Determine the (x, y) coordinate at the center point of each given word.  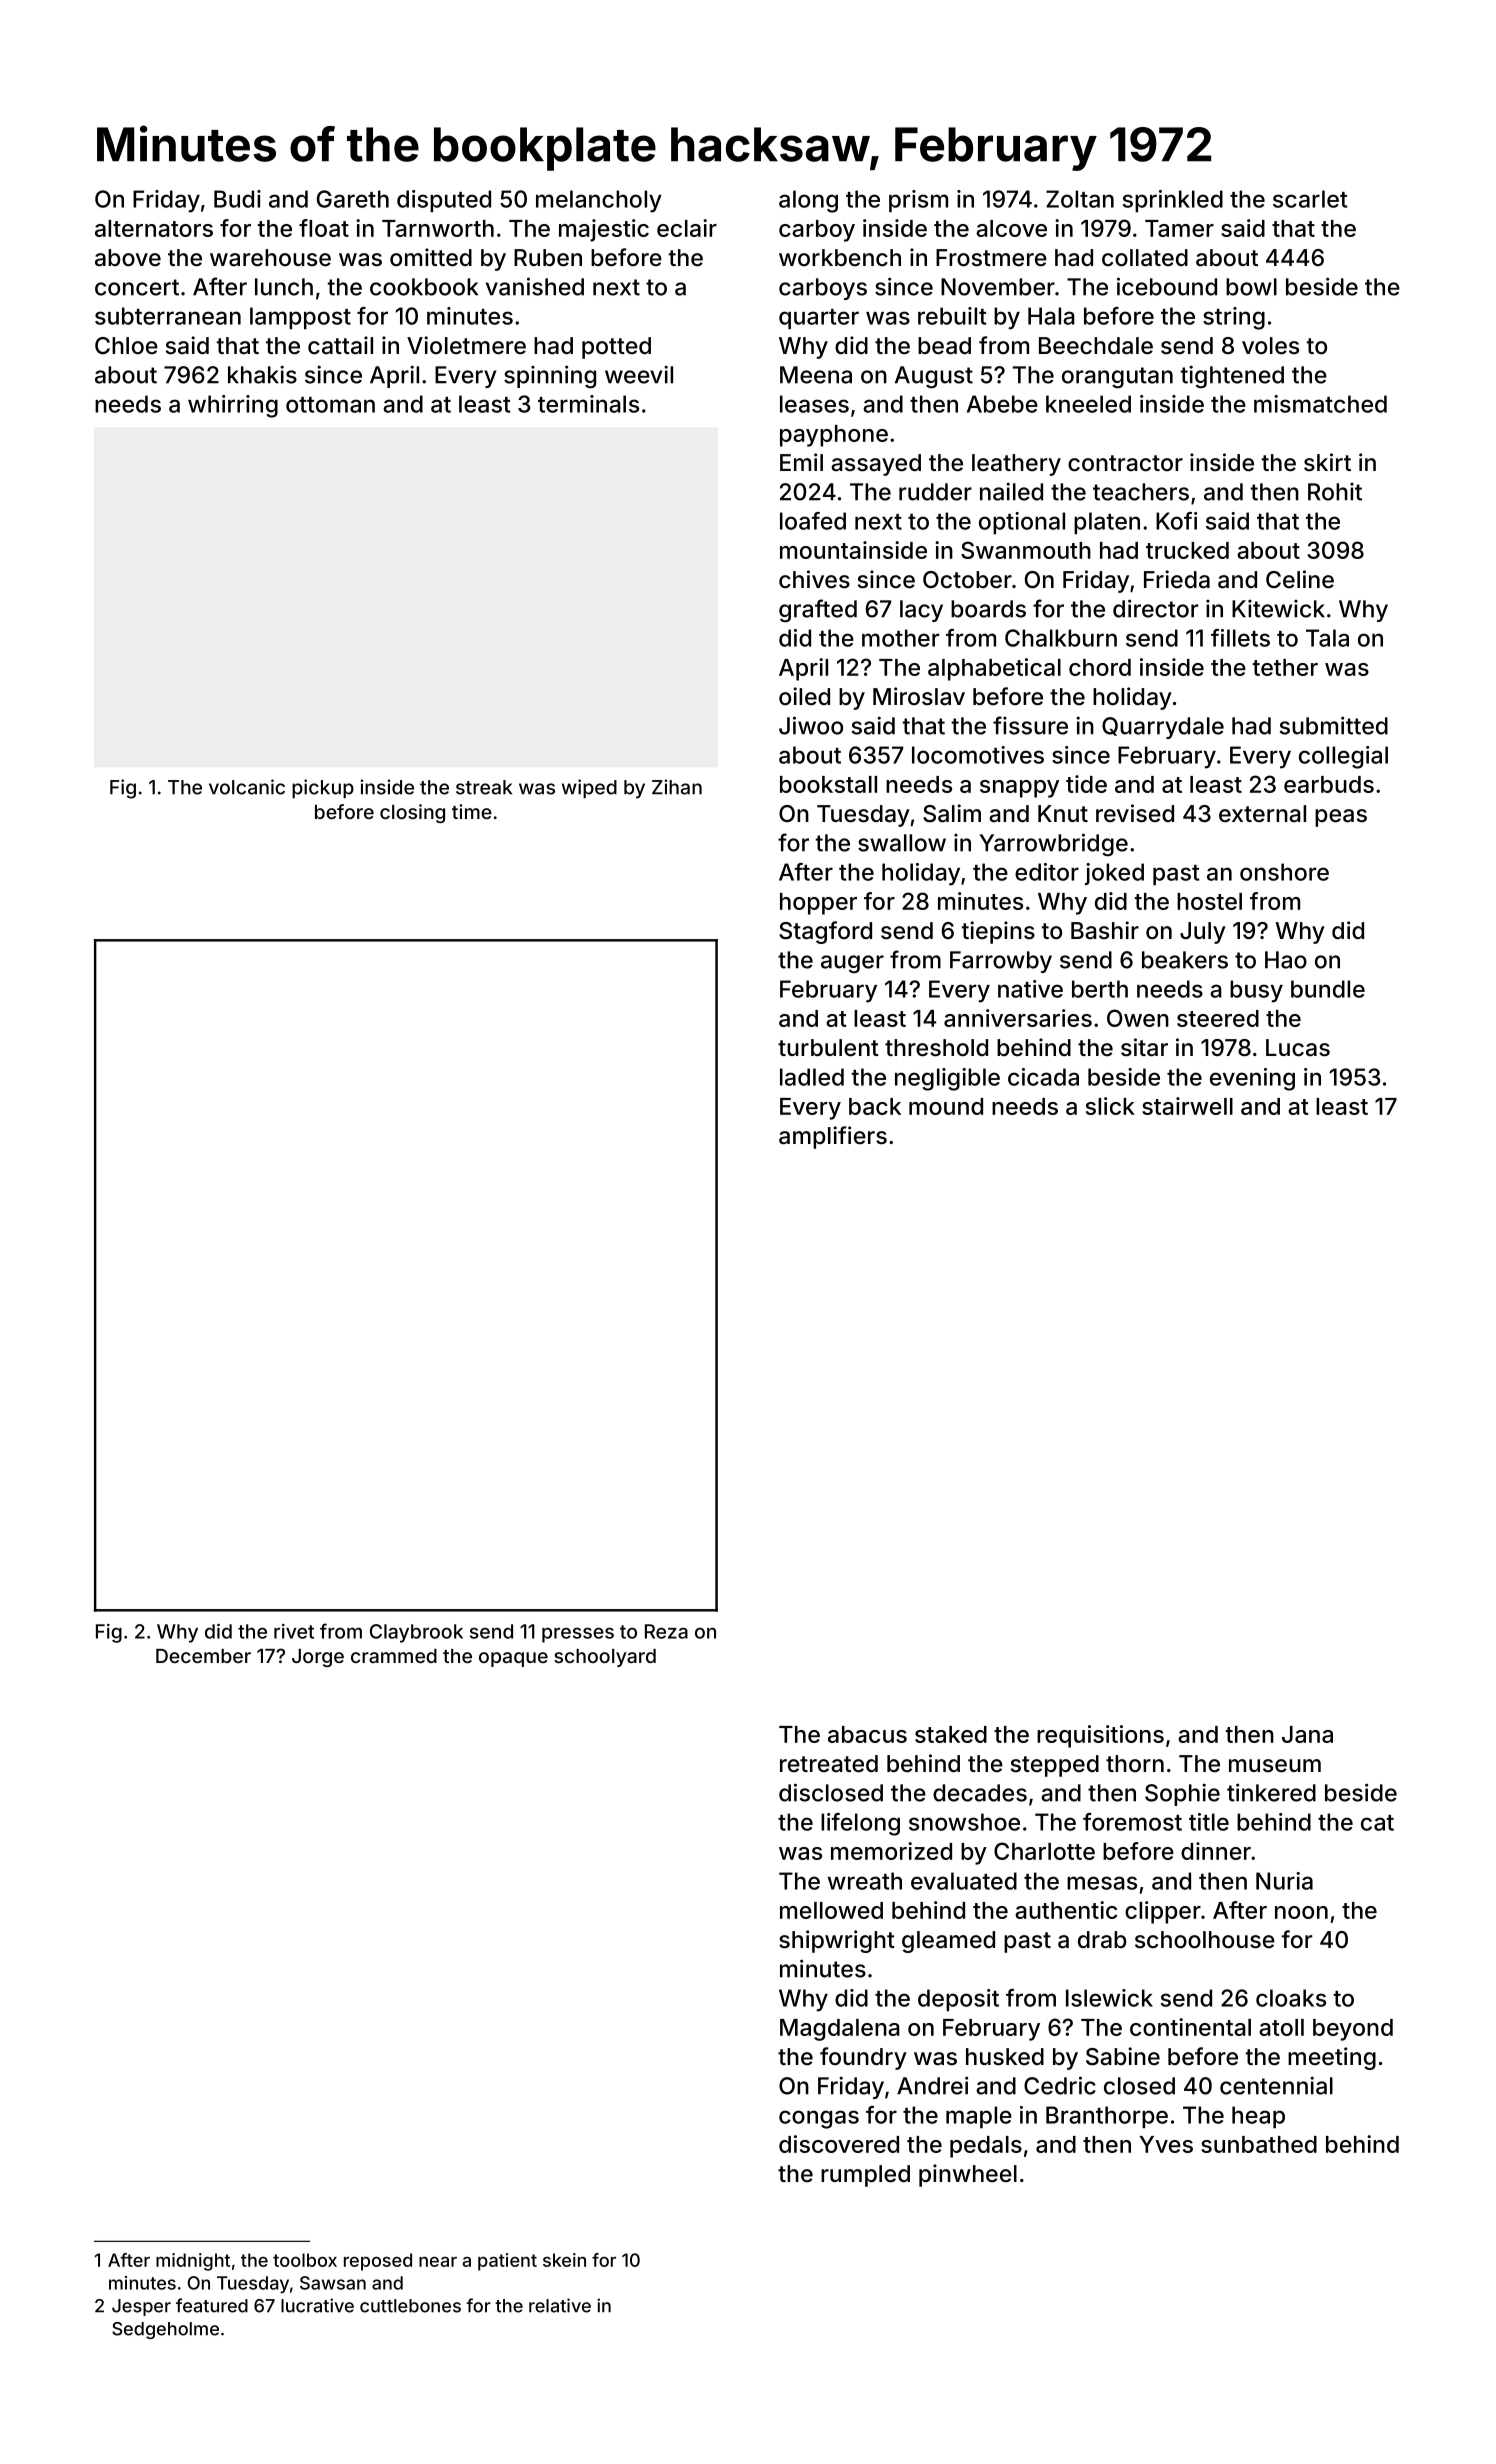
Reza (666, 1631)
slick (1110, 1106)
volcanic (247, 787)
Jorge (318, 1658)
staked (951, 1734)
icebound (1167, 286)
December (203, 1656)
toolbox (305, 2260)
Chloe (126, 346)
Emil (801, 462)
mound (946, 1106)
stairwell (1187, 1106)
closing (412, 813)
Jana (1307, 1734)
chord (1100, 667)
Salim (952, 813)
